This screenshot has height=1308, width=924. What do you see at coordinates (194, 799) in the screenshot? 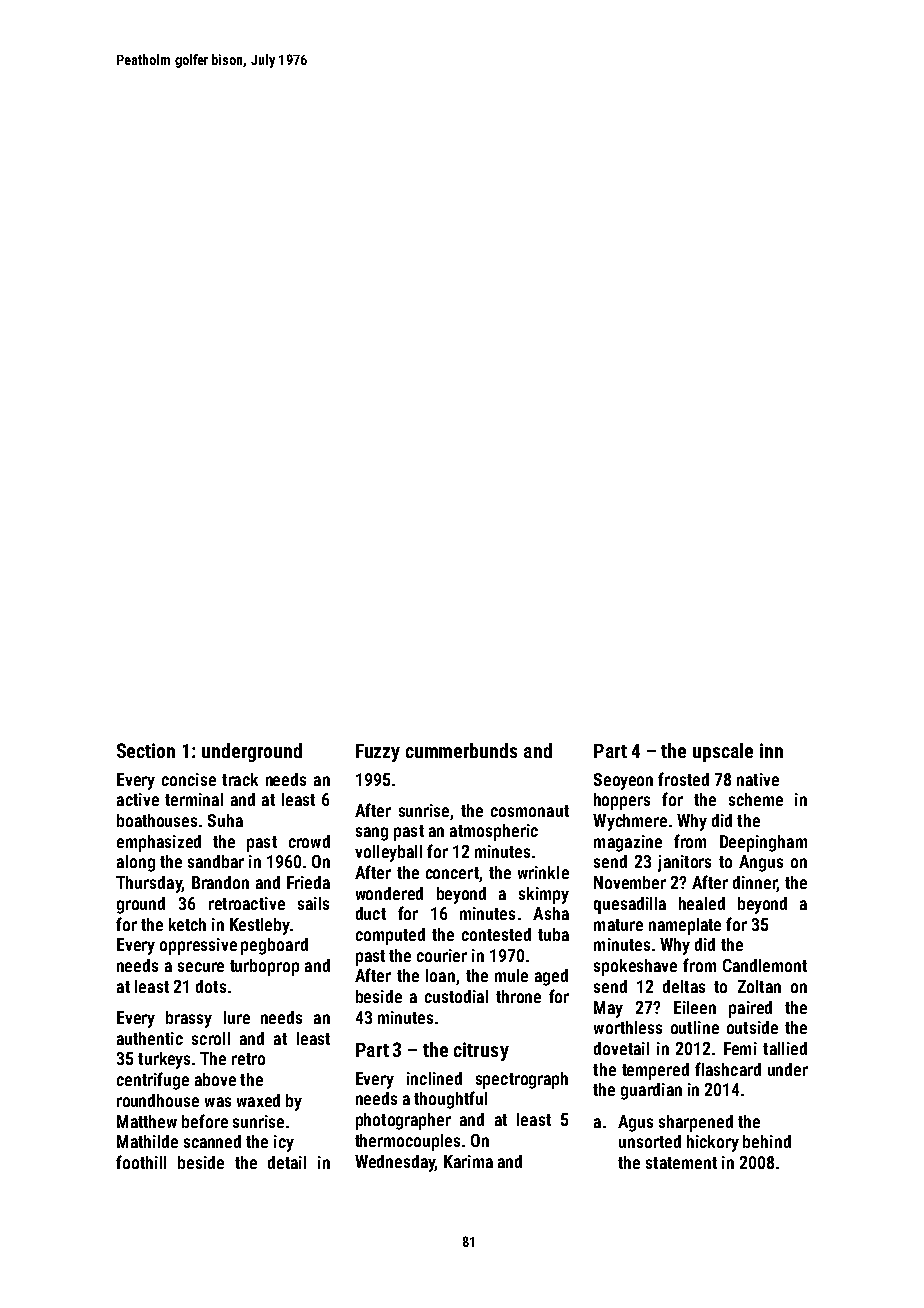
I see `terminal` at bounding box center [194, 799].
